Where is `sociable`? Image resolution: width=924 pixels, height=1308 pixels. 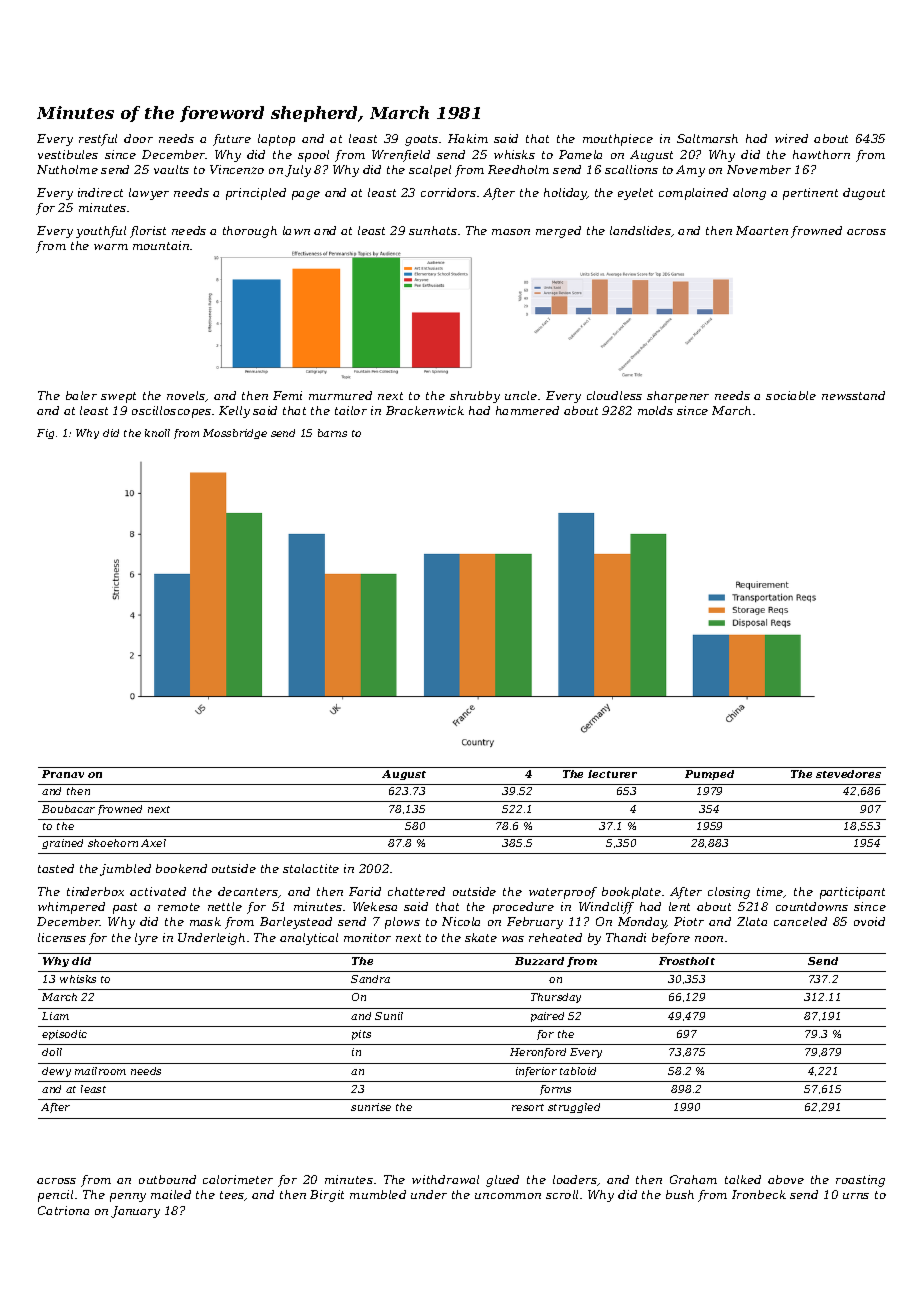 sociable is located at coordinates (791, 395).
